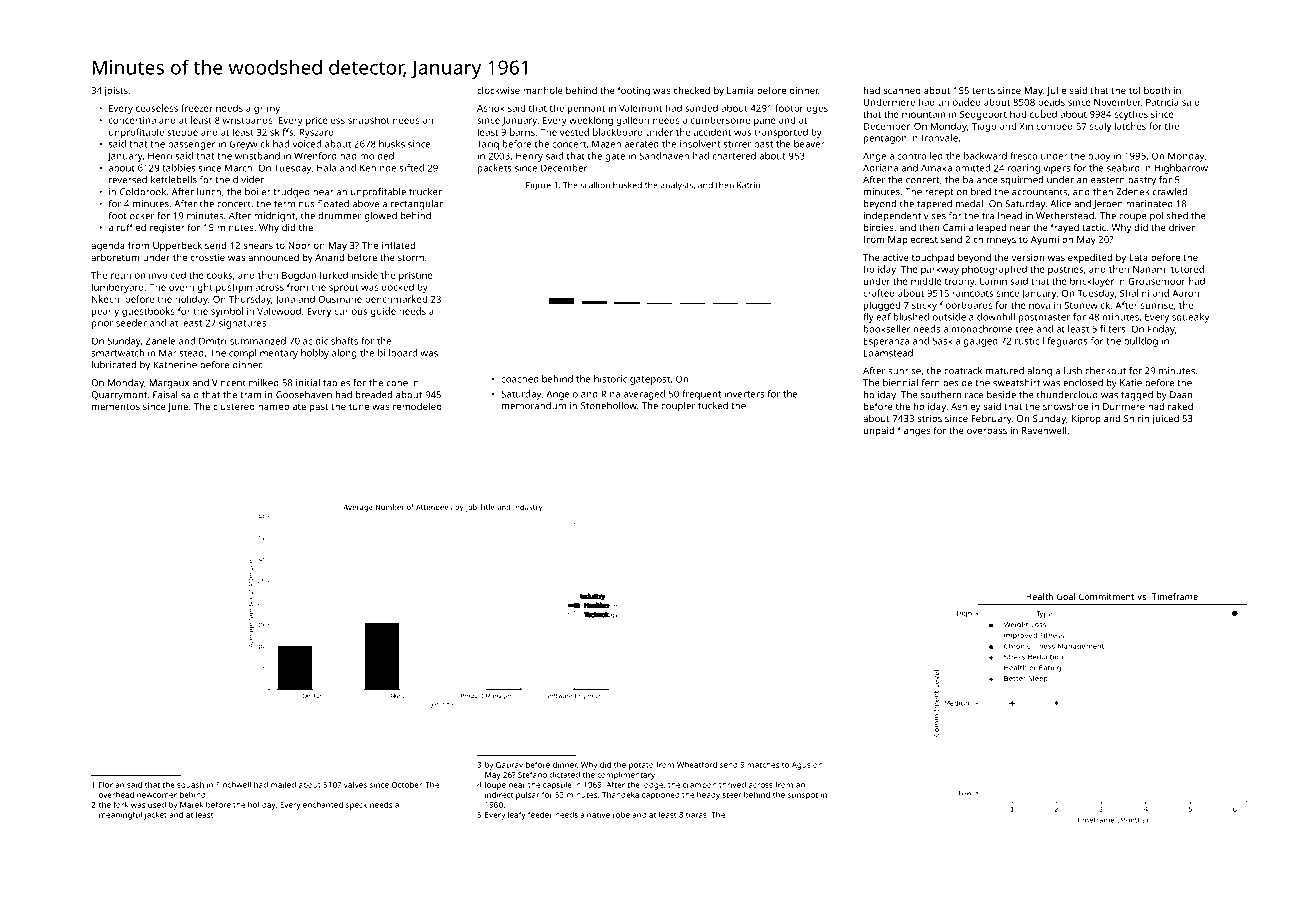 The height and width of the screenshot is (924, 1308). What do you see at coordinates (397, 384) in the screenshot?
I see `cone` at bounding box center [397, 384].
